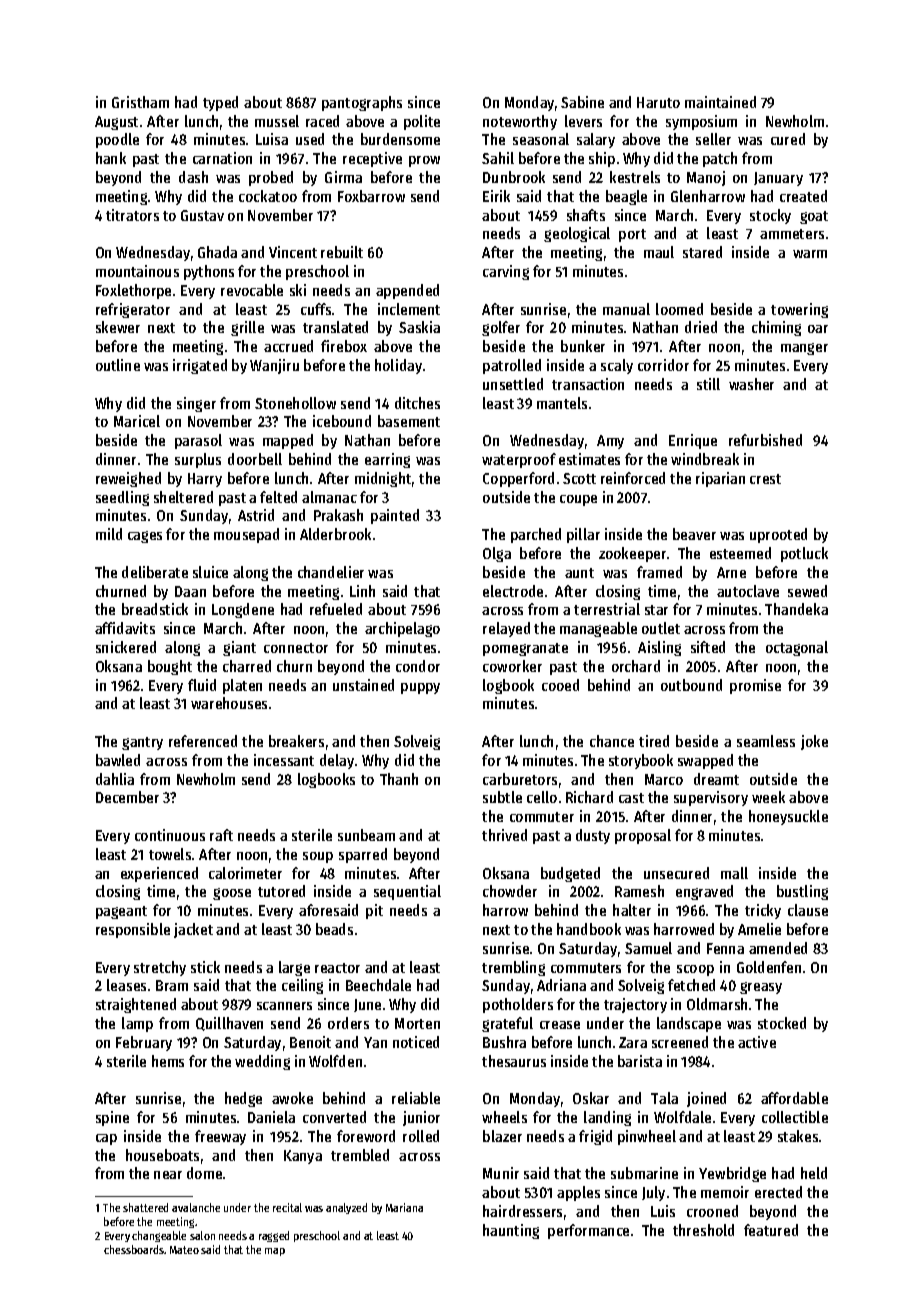 The height and width of the screenshot is (1308, 924). I want to click on sifted, so click(708, 647).
